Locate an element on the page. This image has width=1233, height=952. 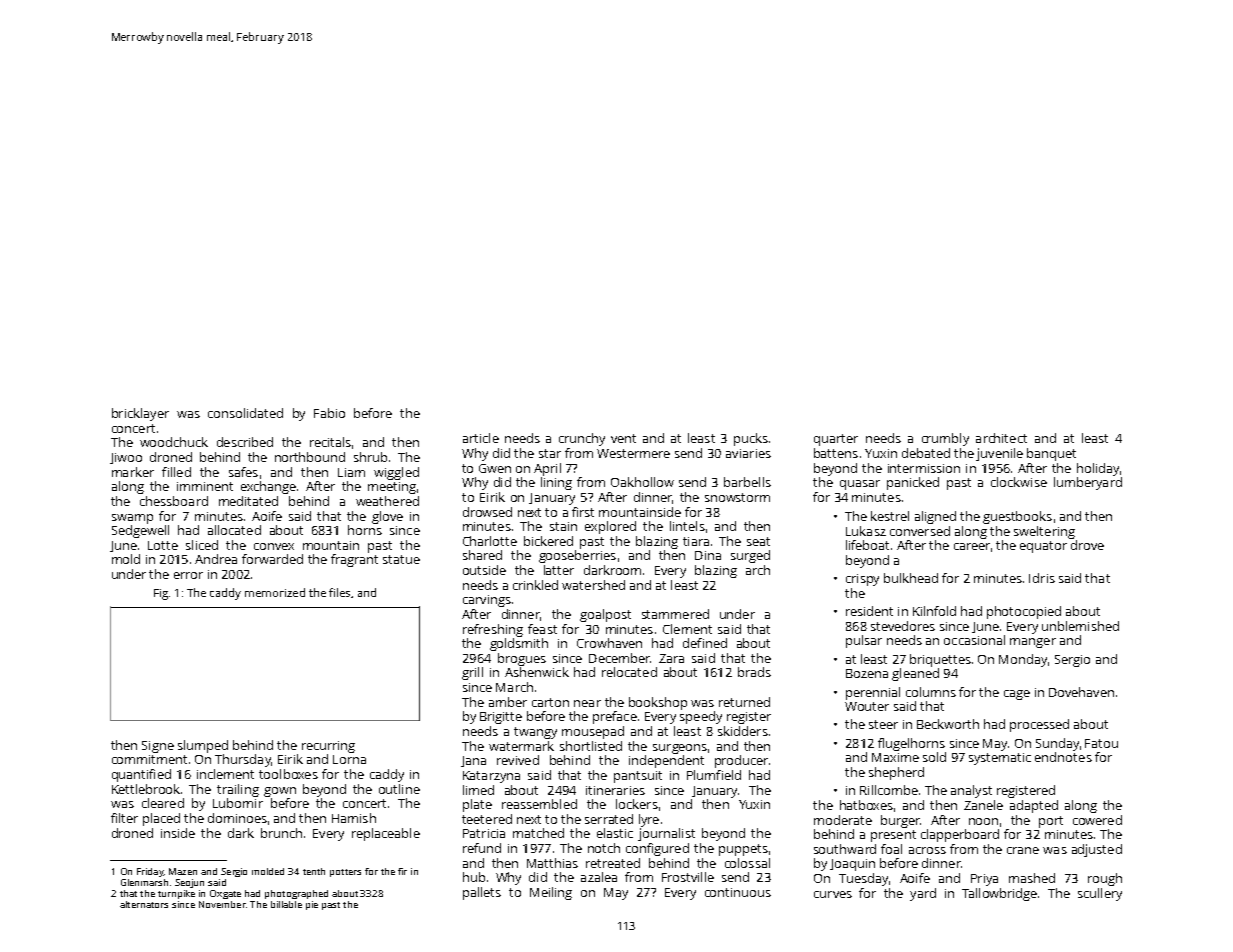
alternators is located at coordinates (144, 904).
